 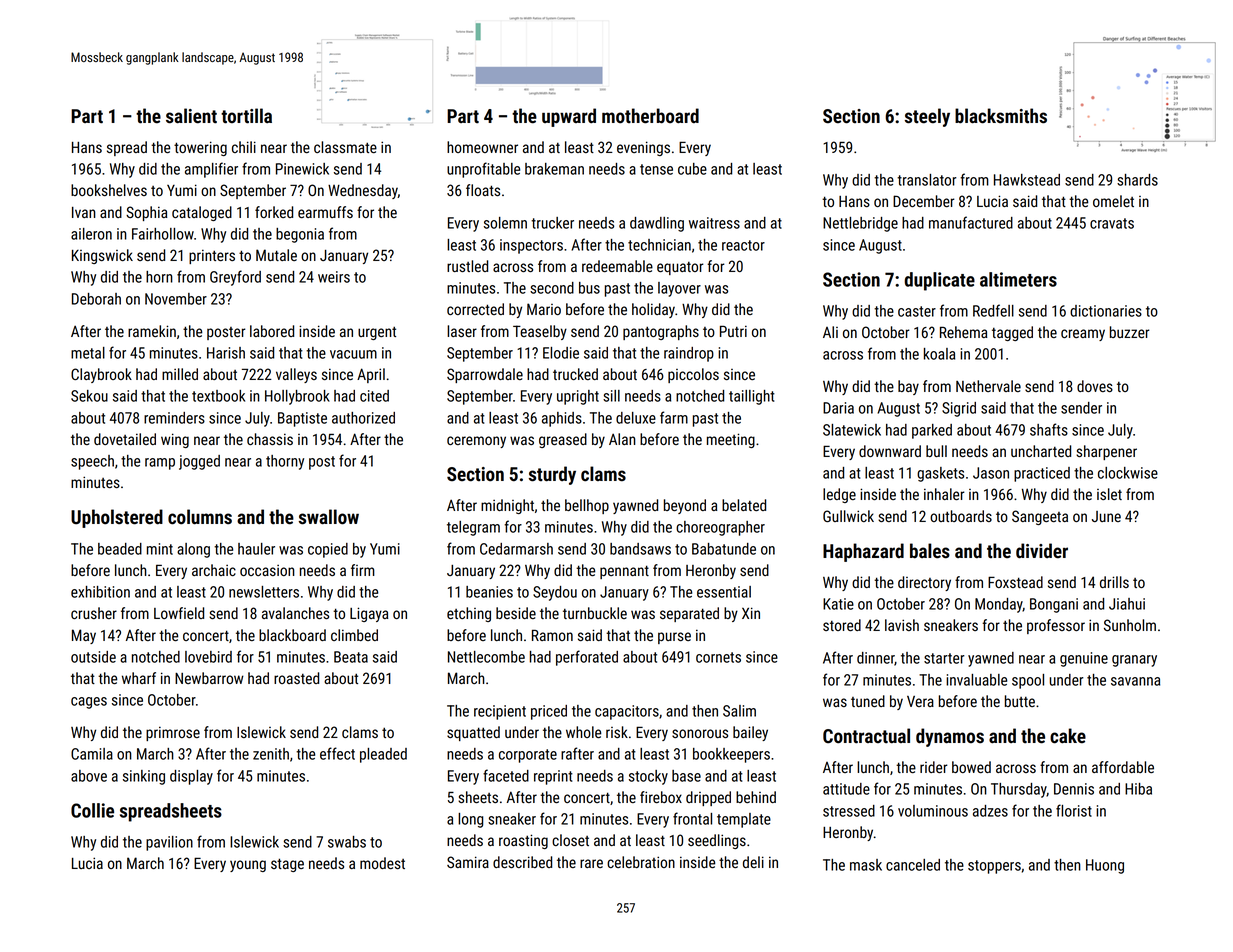 I want to click on pavilion, so click(x=169, y=843).
